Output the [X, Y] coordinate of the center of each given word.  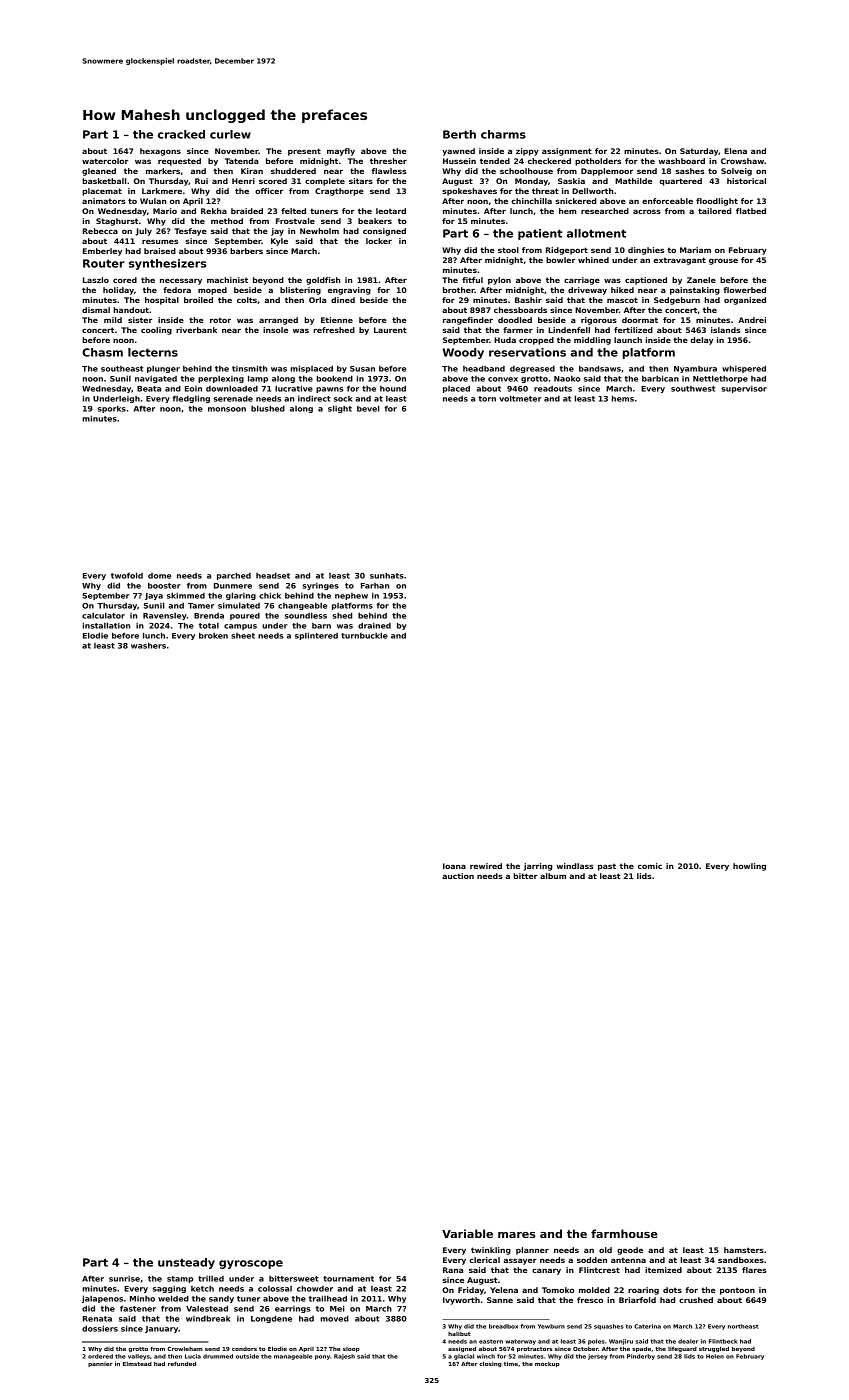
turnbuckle [364, 635]
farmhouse [624, 1233]
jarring [538, 867]
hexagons [160, 152]
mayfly [341, 152]
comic [650, 866]
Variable [467, 1233]
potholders [598, 162]
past [607, 867]
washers [148, 645]
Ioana [454, 866]
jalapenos [102, 1299]
